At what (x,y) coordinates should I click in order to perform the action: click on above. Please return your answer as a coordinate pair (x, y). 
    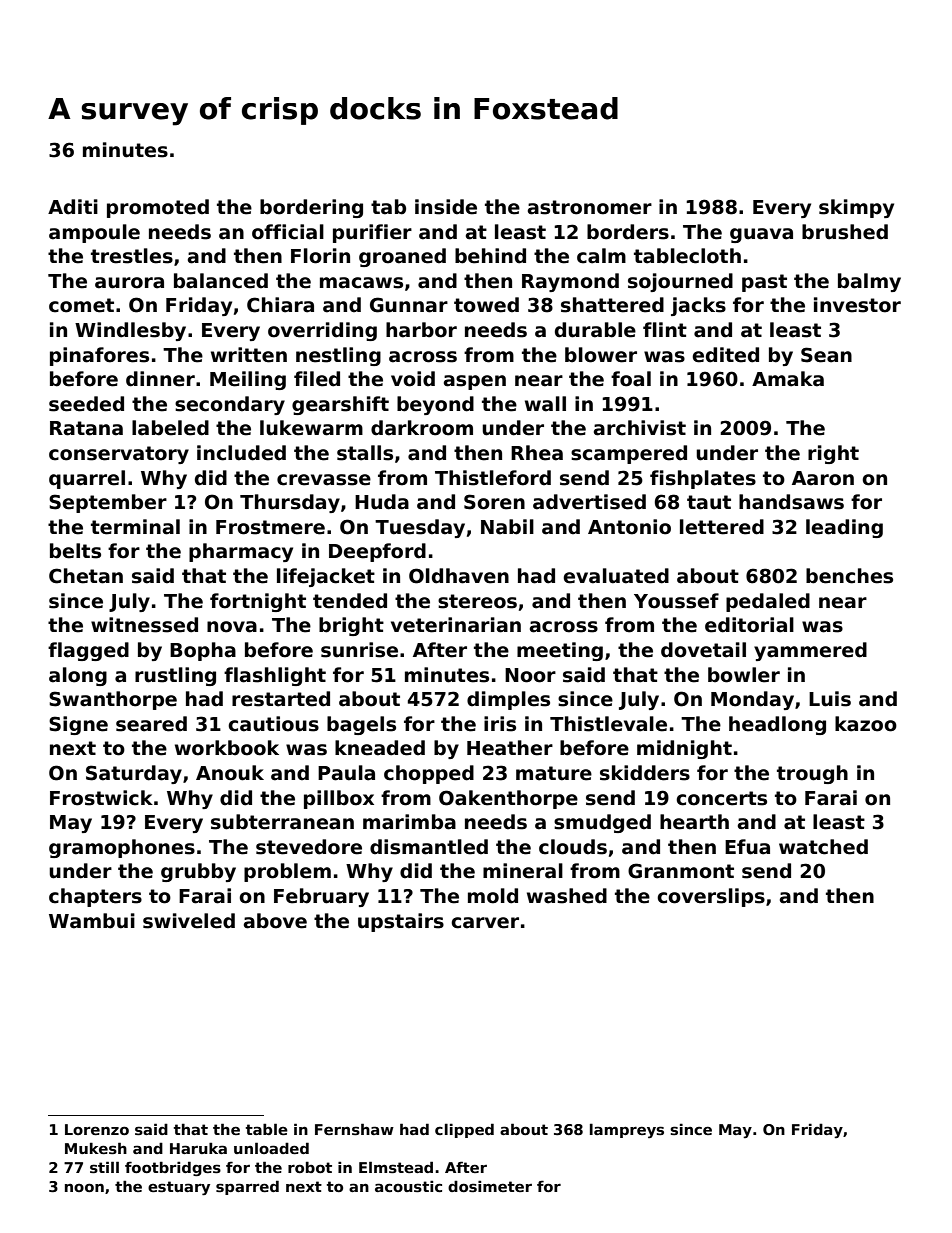
    Looking at the image, I should click on (275, 921).
